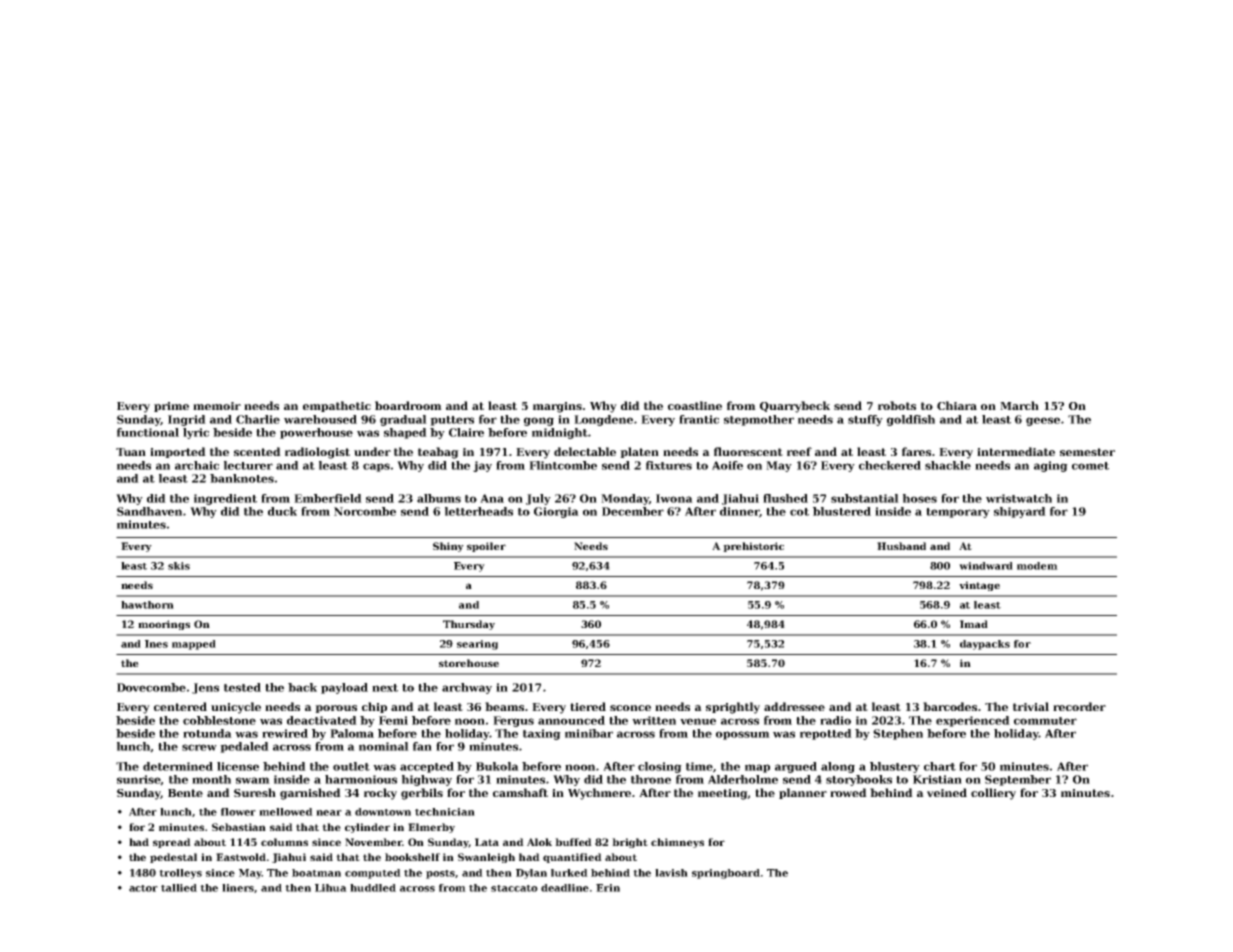  What do you see at coordinates (901, 546) in the image?
I see `Husband` at bounding box center [901, 546].
